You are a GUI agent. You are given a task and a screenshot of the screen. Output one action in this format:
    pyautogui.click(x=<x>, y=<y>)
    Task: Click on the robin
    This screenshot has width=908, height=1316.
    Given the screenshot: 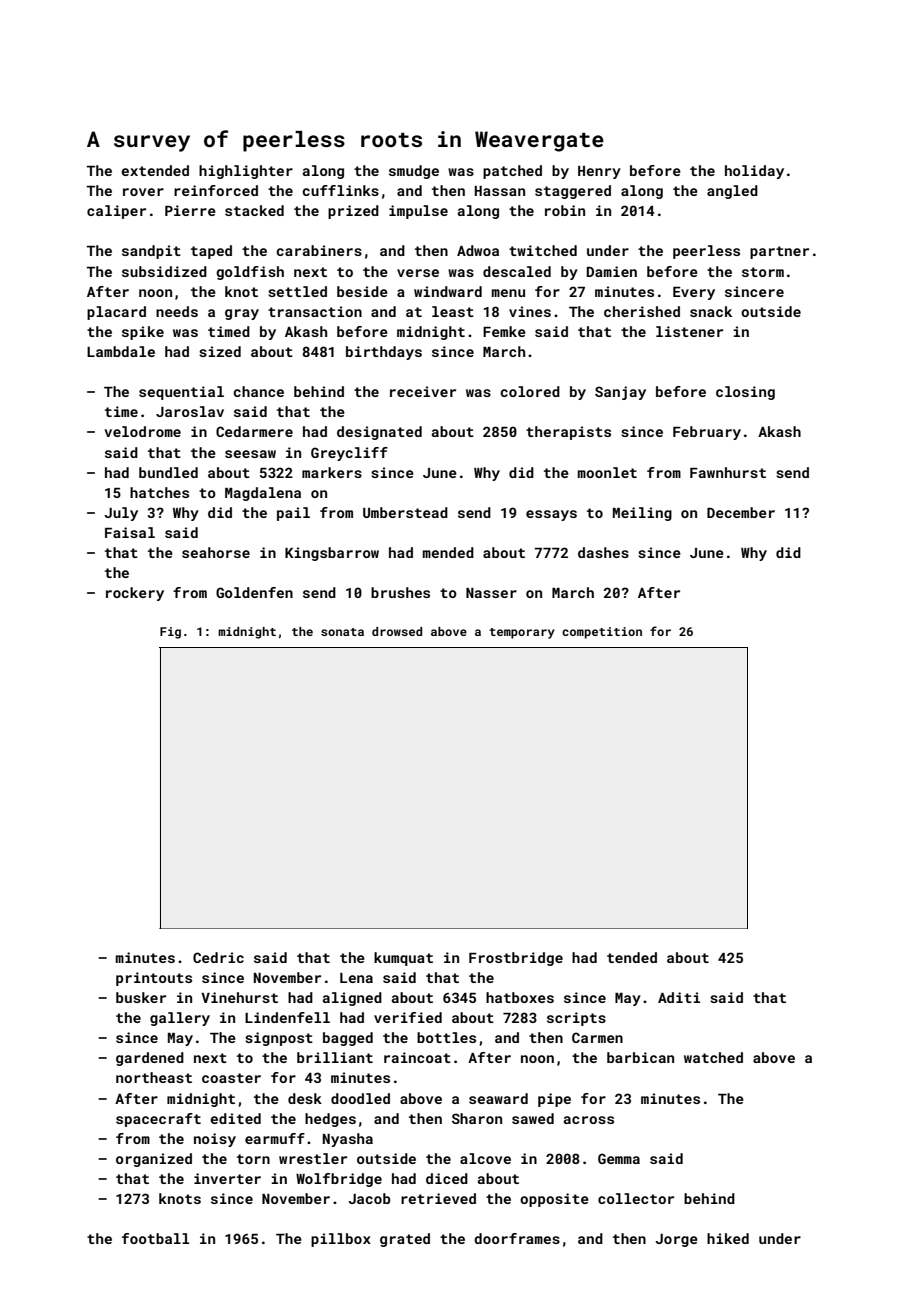 What is the action you would take?
    pyautogui.click(x=565, y=210)
